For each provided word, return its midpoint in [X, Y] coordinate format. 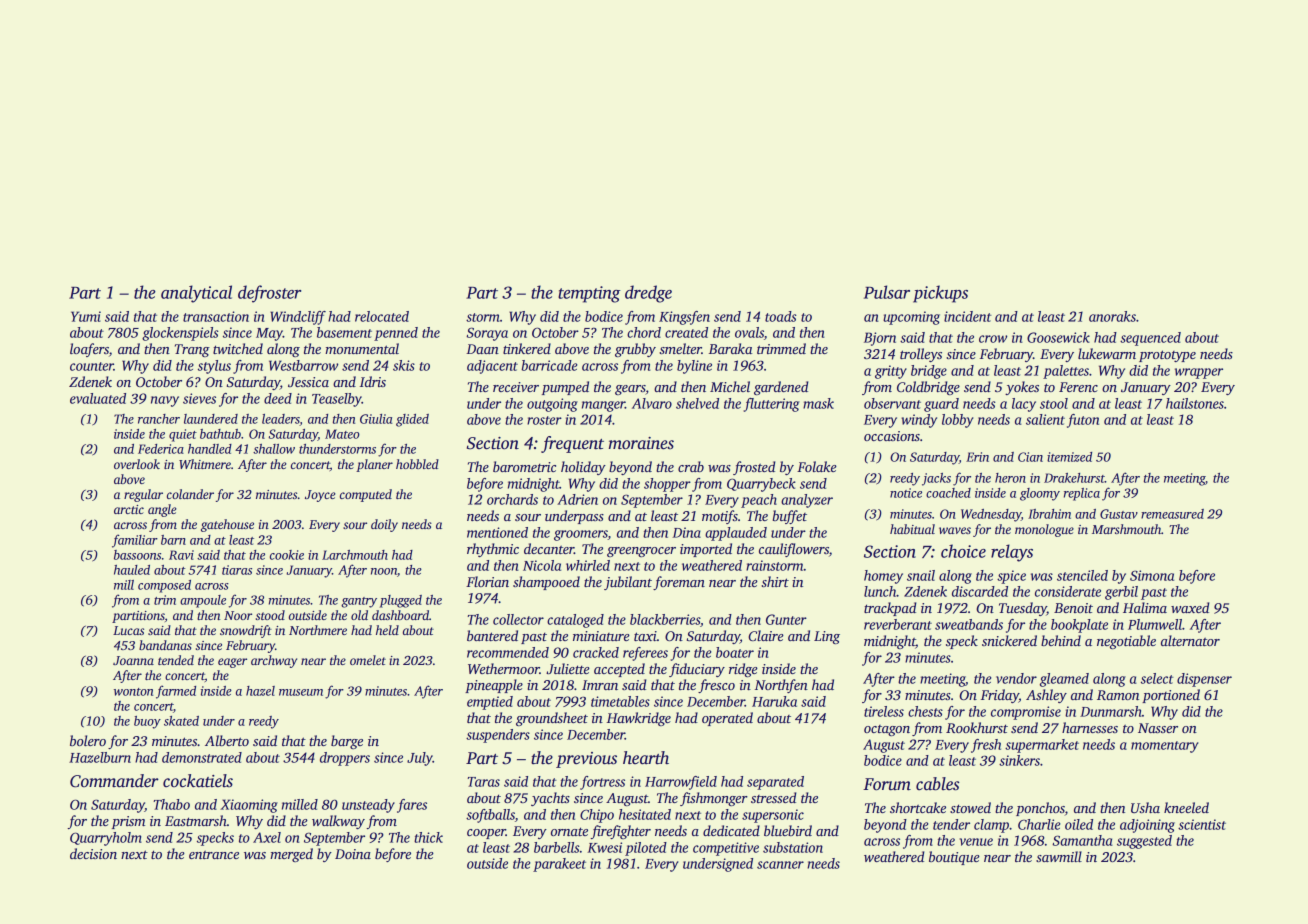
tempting [589, 294]
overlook [137, 464]
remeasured [1172, 514]
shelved [697, 403]
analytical [196, 294]
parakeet [559, 865]
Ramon [1118, 695]
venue [976, 842]
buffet [790, 517]
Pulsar [887, 292]
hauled [132, 570]
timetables [620, 701]
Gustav [1119, 514]
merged [291, 855]
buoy [147, 722]
